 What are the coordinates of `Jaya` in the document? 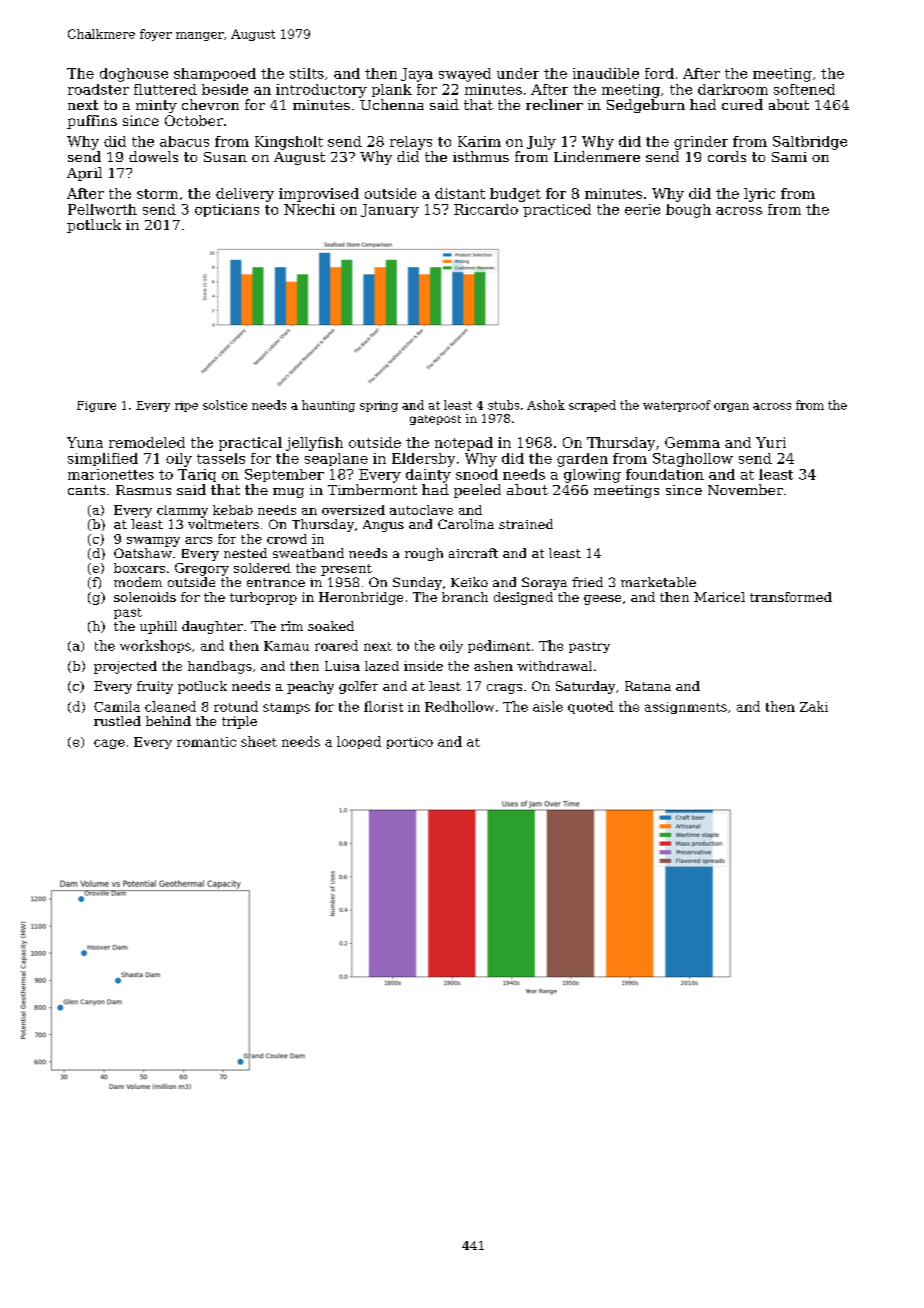 It's located at (417, 75).
